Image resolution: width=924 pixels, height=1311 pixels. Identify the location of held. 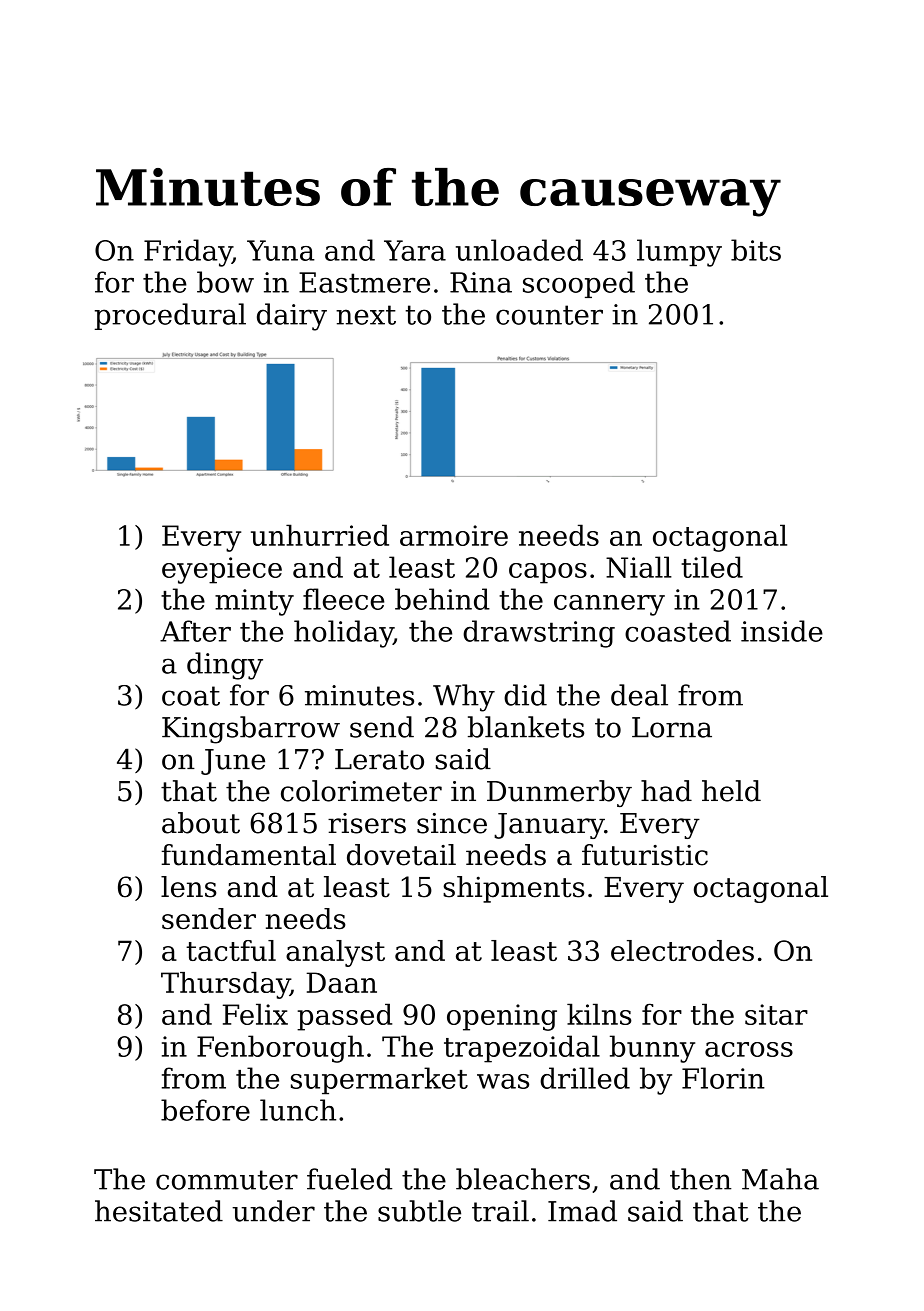
(731, 791).
